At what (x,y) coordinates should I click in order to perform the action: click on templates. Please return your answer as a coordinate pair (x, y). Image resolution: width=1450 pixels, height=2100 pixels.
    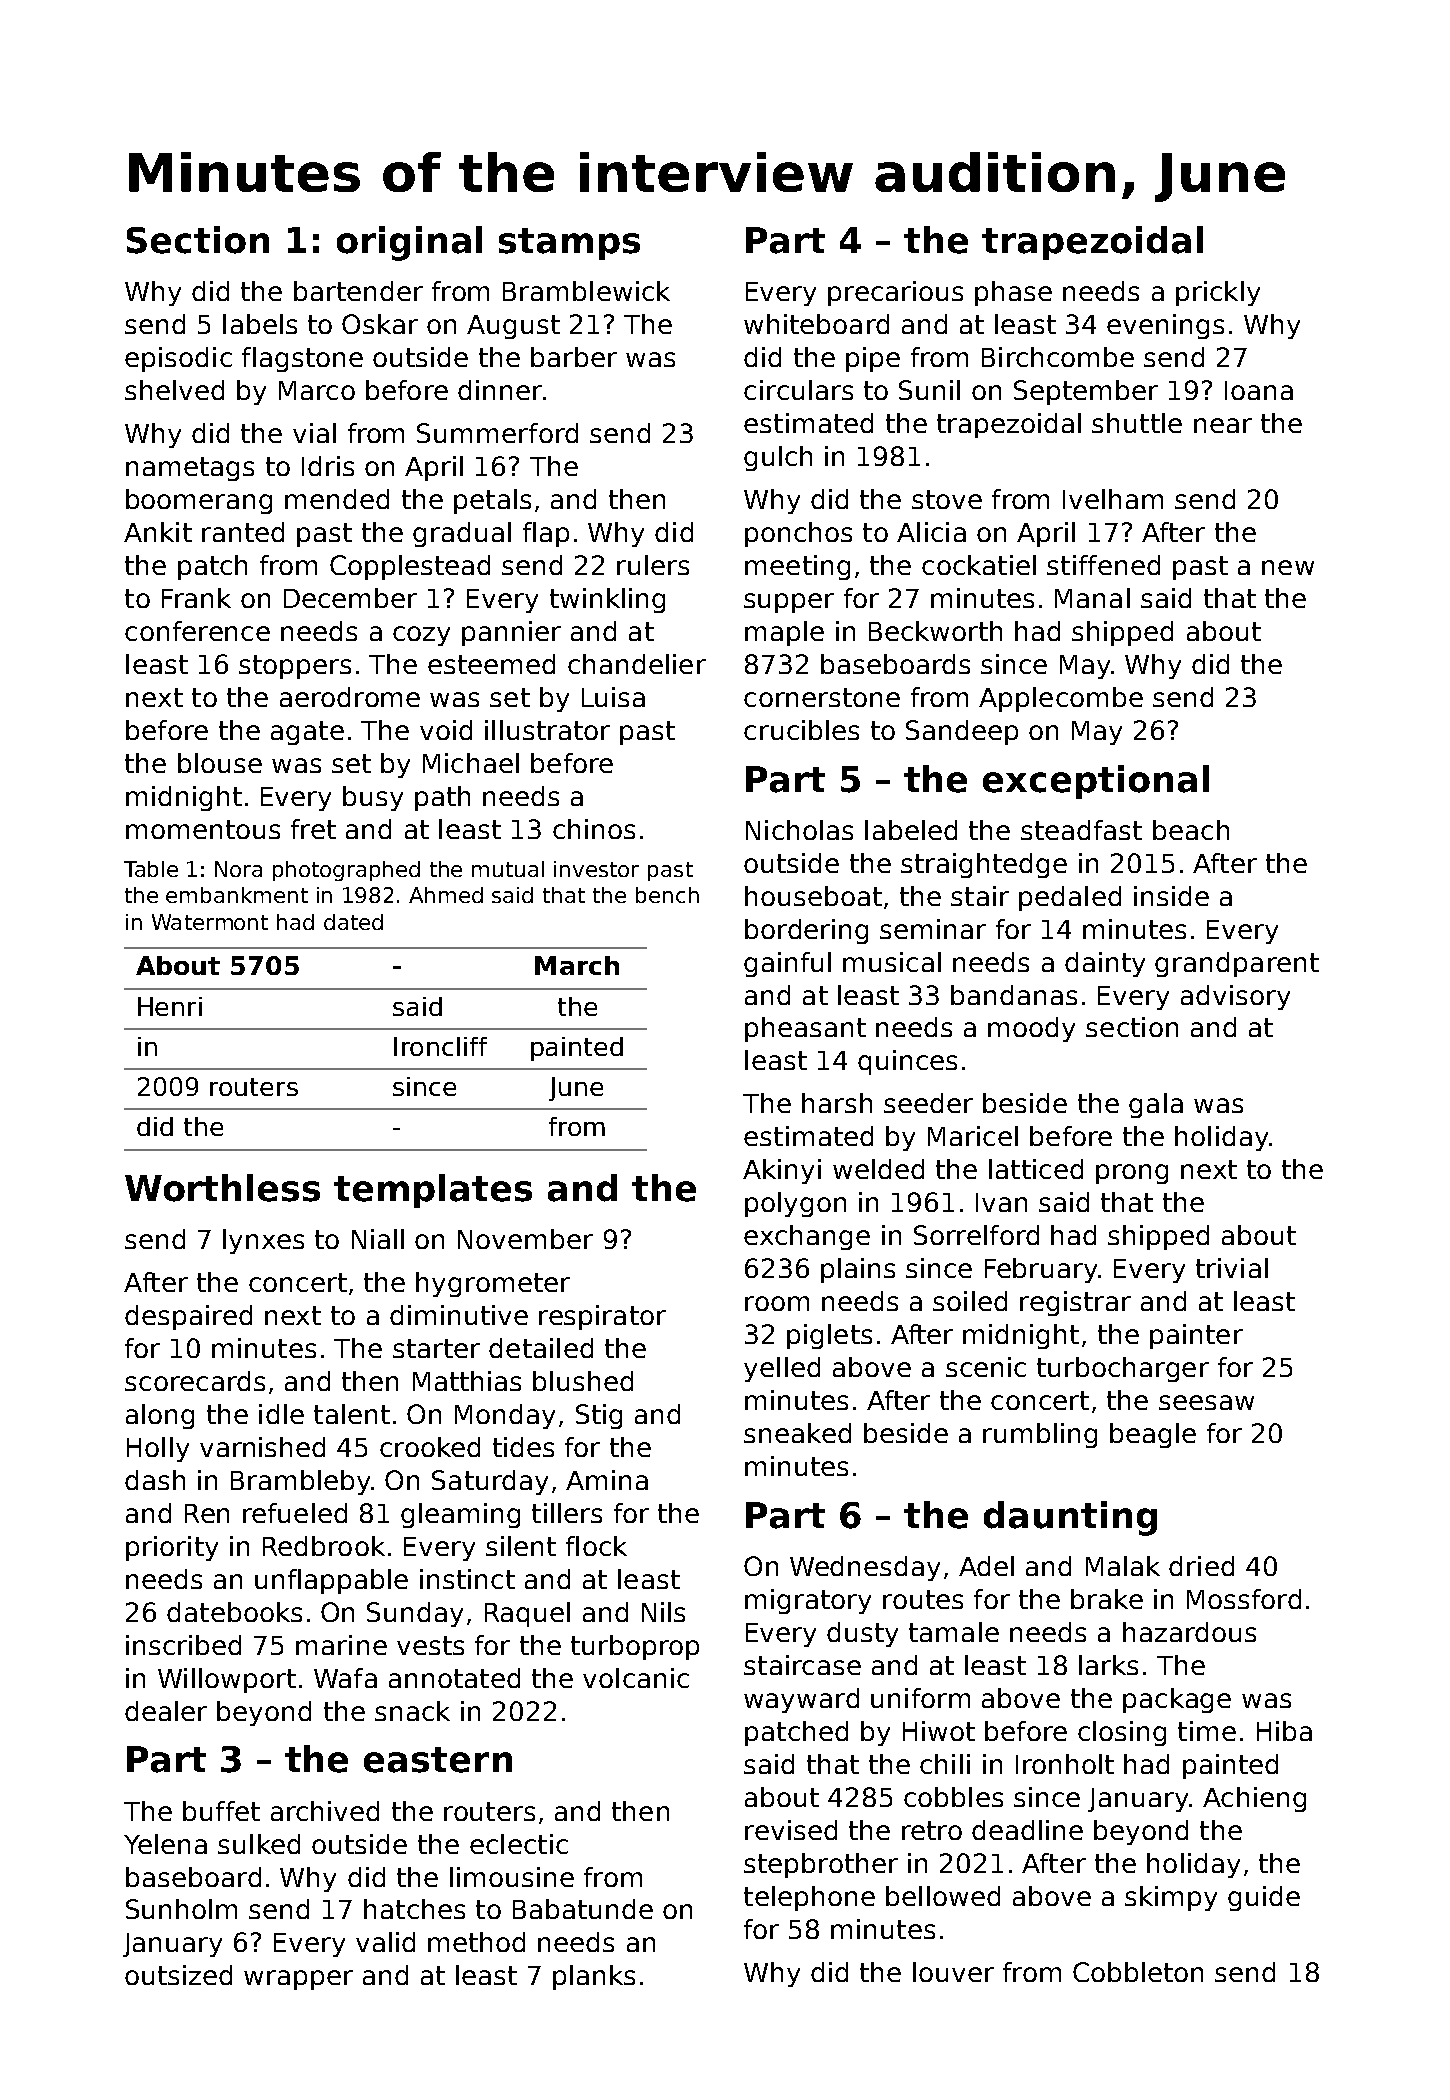
    Looking at the image, I should click on (433, 1191).
